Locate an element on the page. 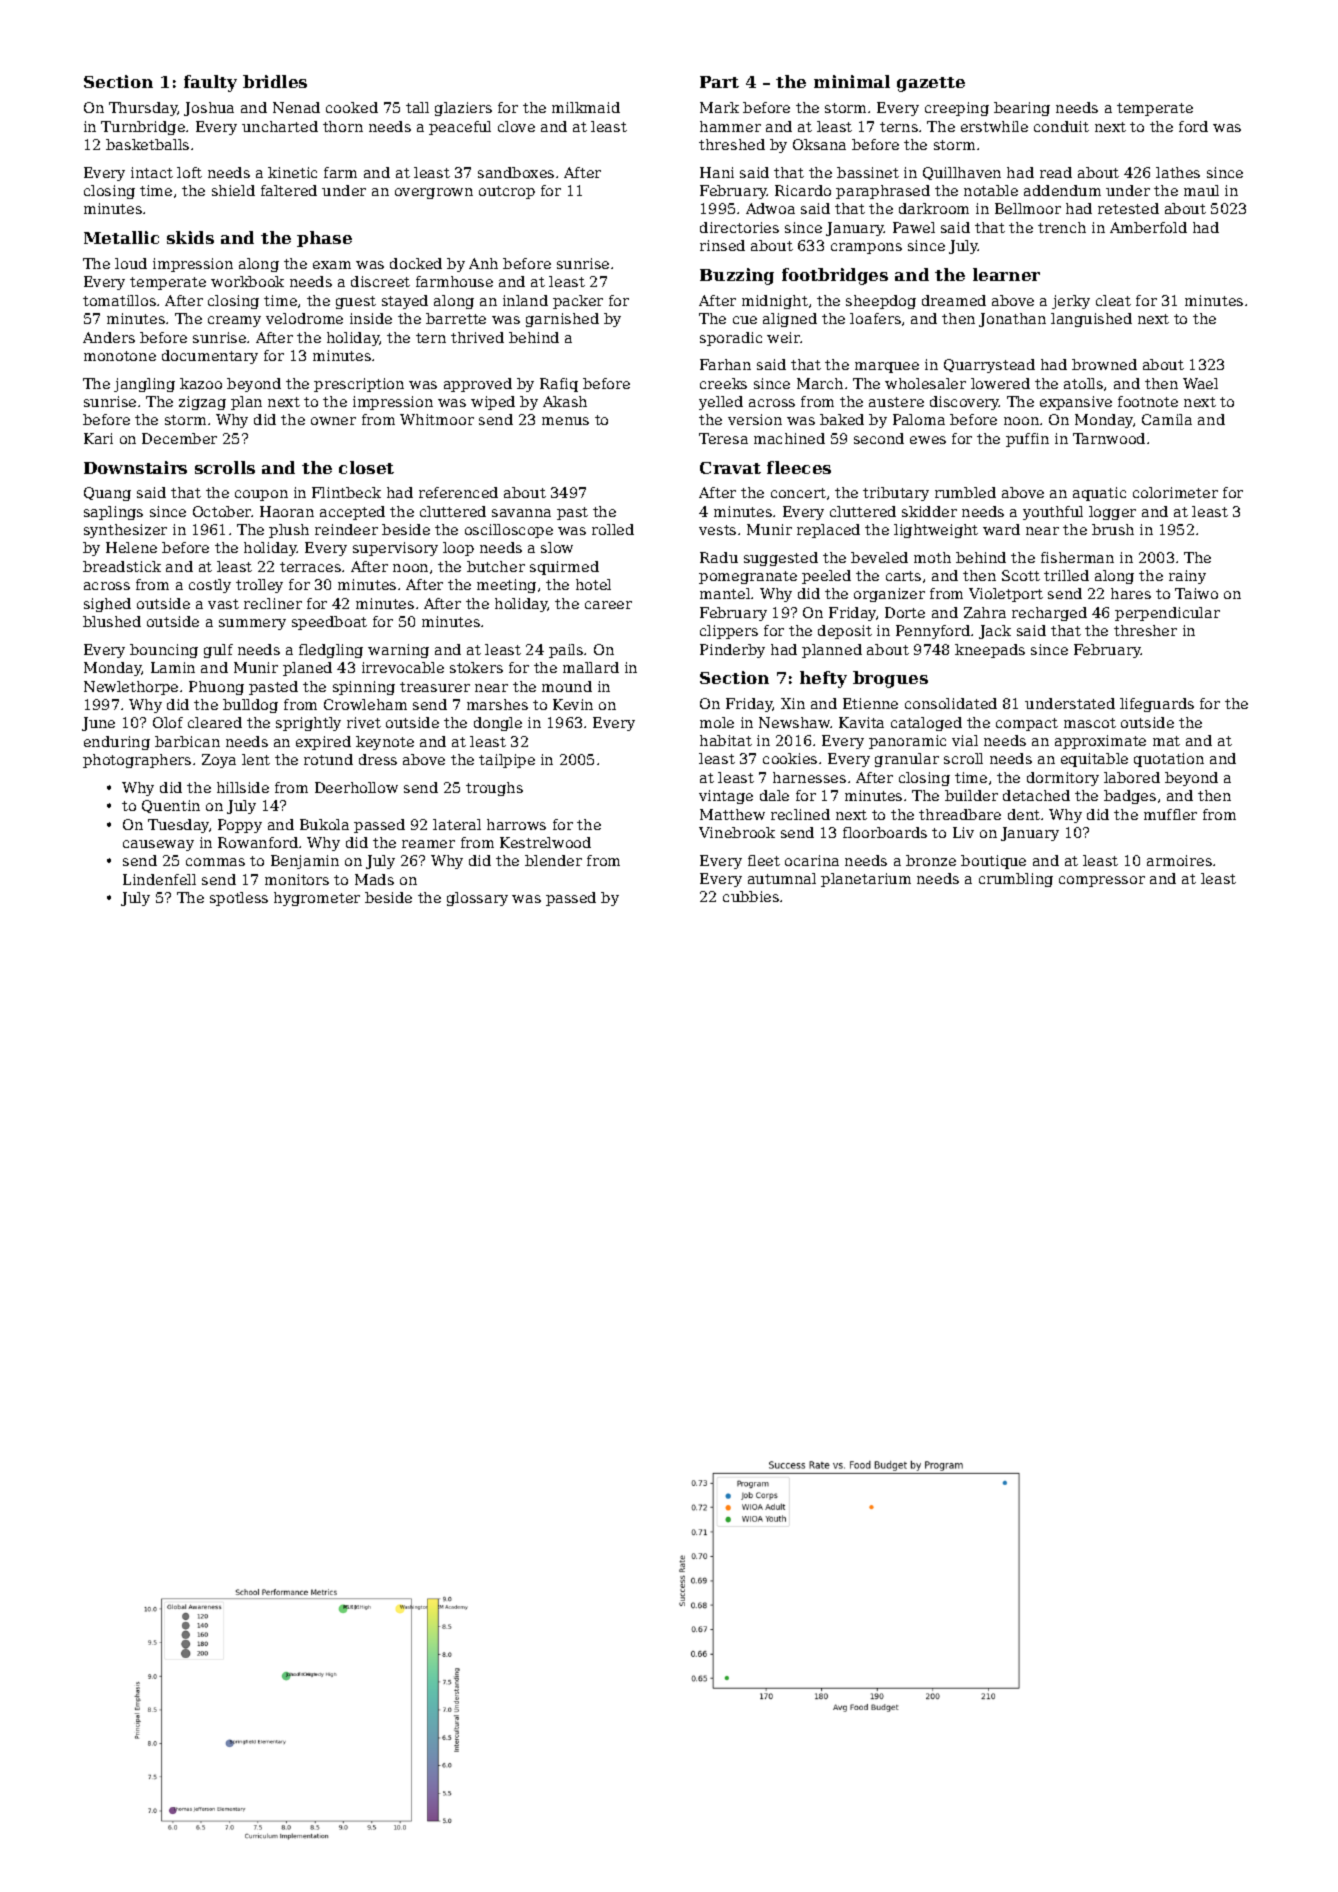  referenced is located at coordinates (458, 492).
